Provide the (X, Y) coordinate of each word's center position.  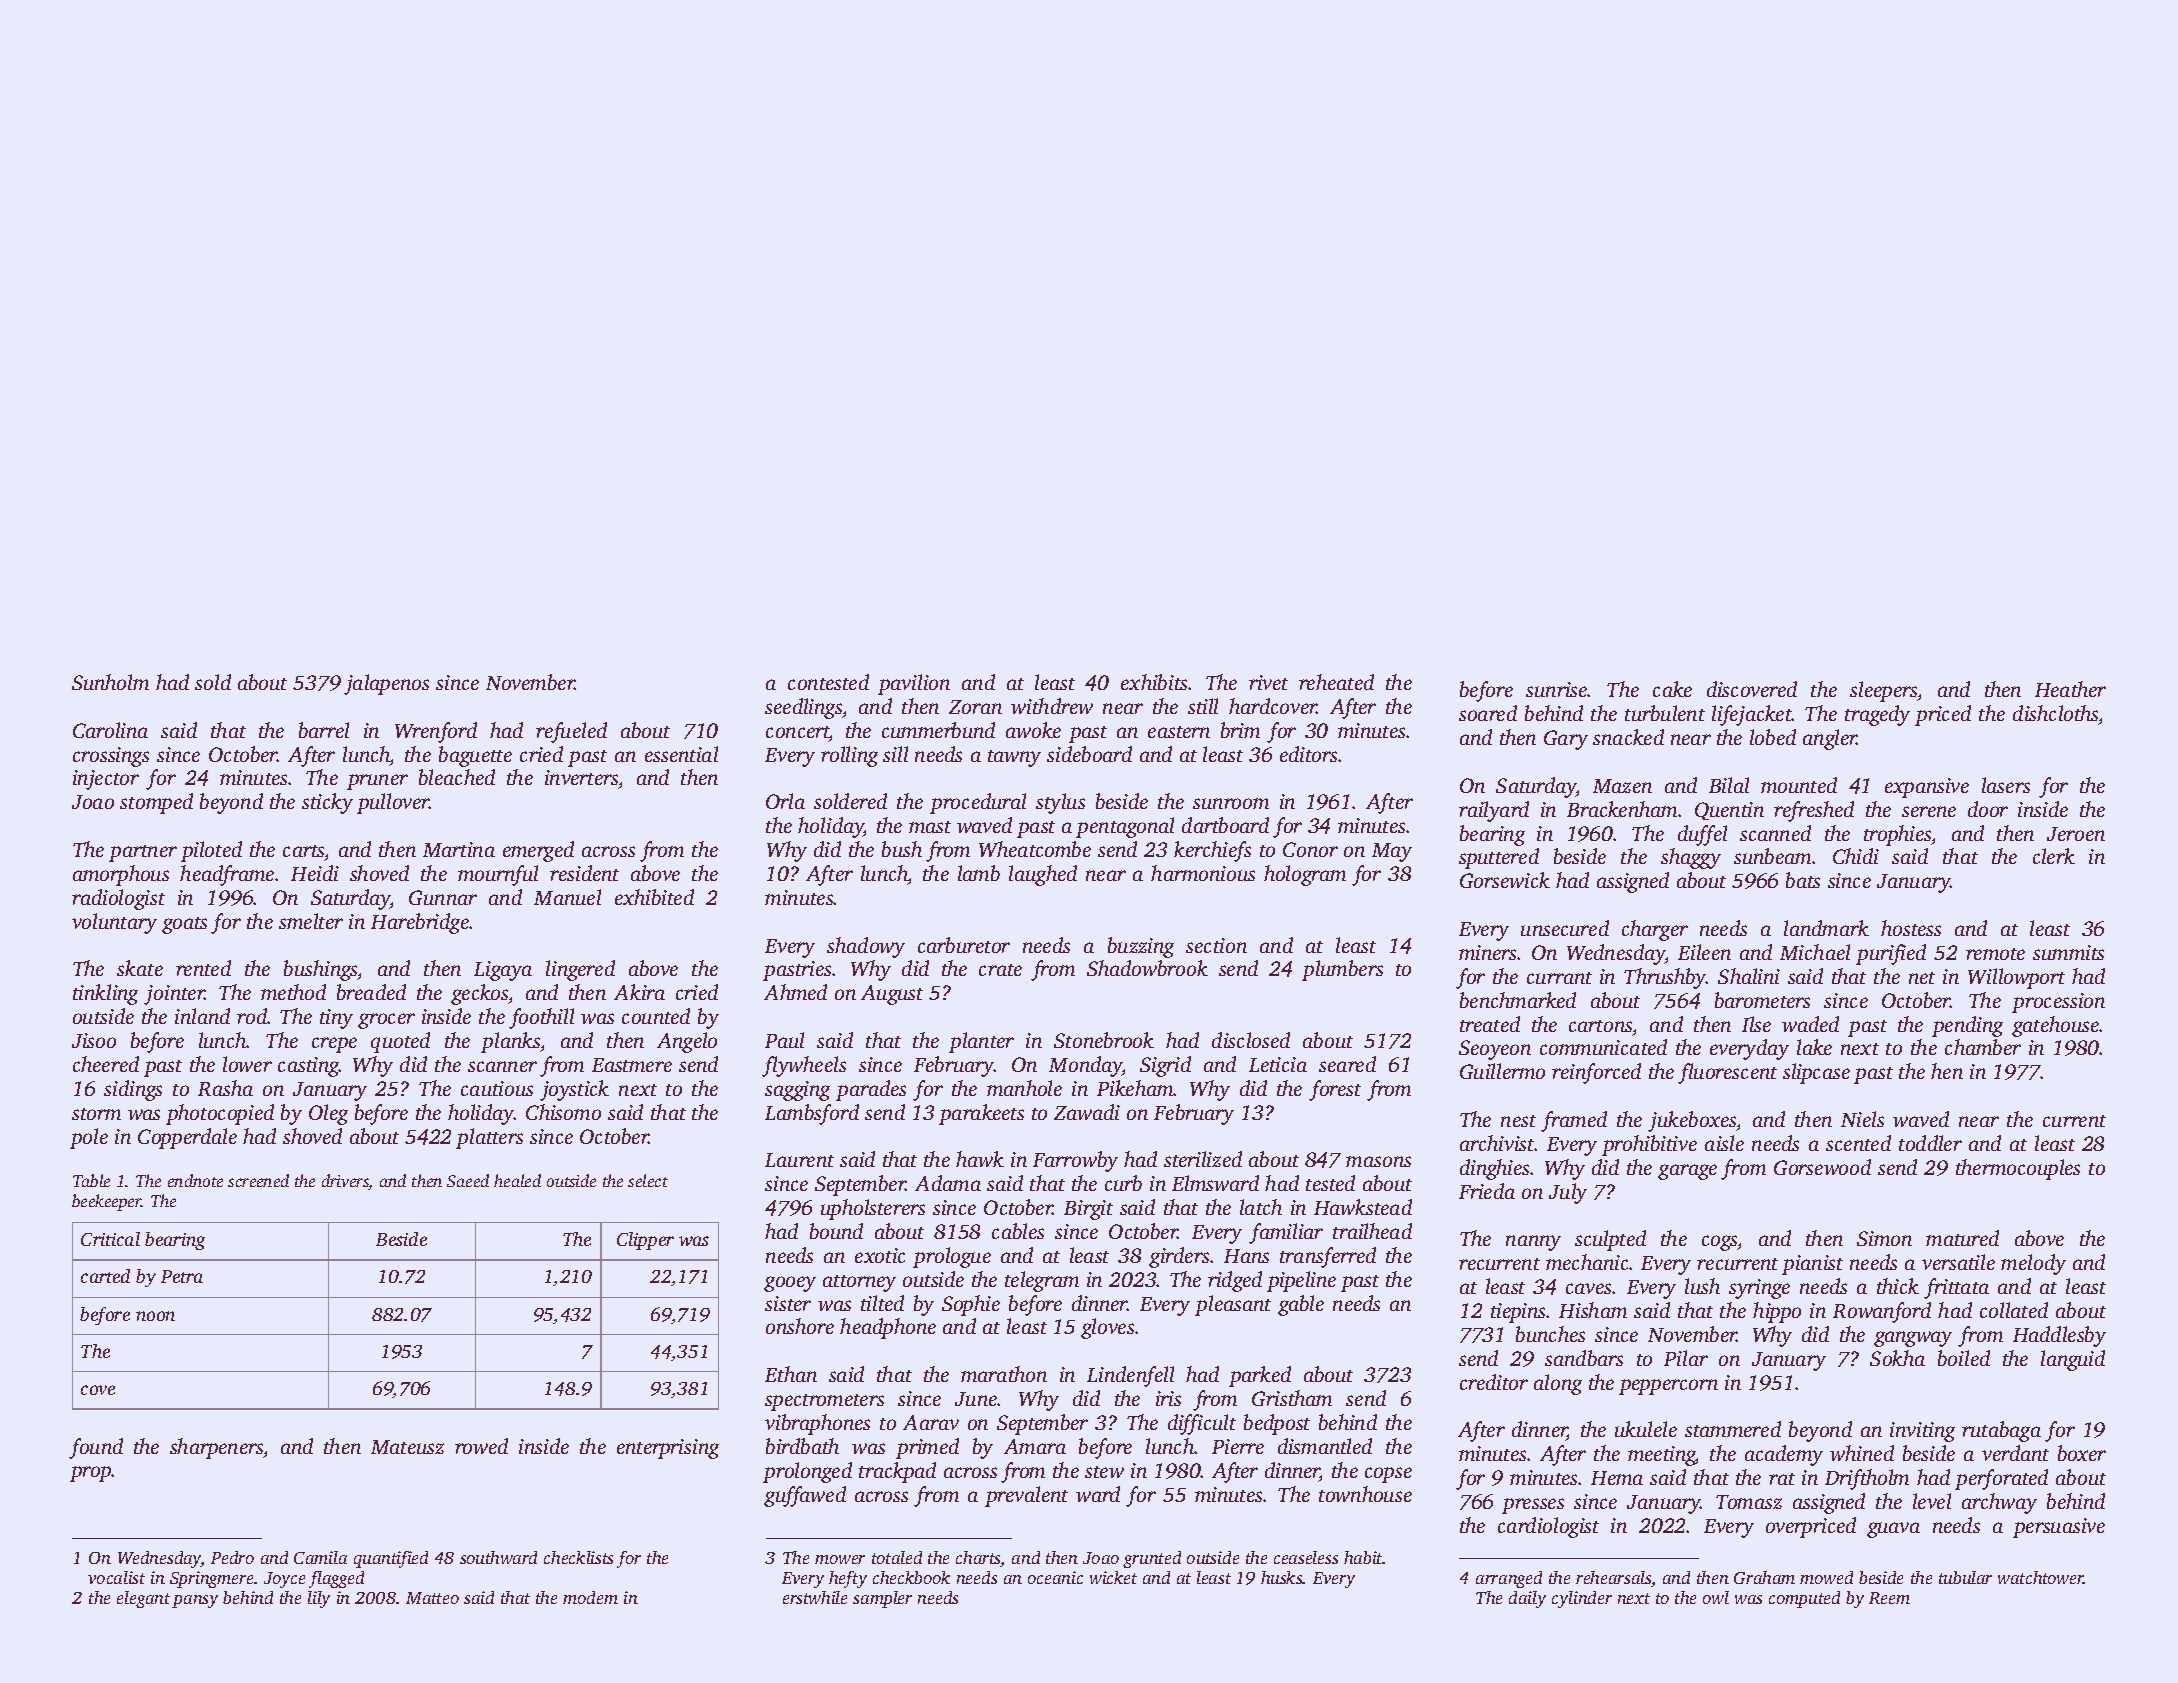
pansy (195, 1601)
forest (1335, 1090)
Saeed (468, 1180)
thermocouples (2018, 1169)
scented (1858, 1143)
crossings (111, 757)
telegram (1042, 1281)
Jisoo (94, 1040)
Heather (2070, 689)
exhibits (1154, 682)
